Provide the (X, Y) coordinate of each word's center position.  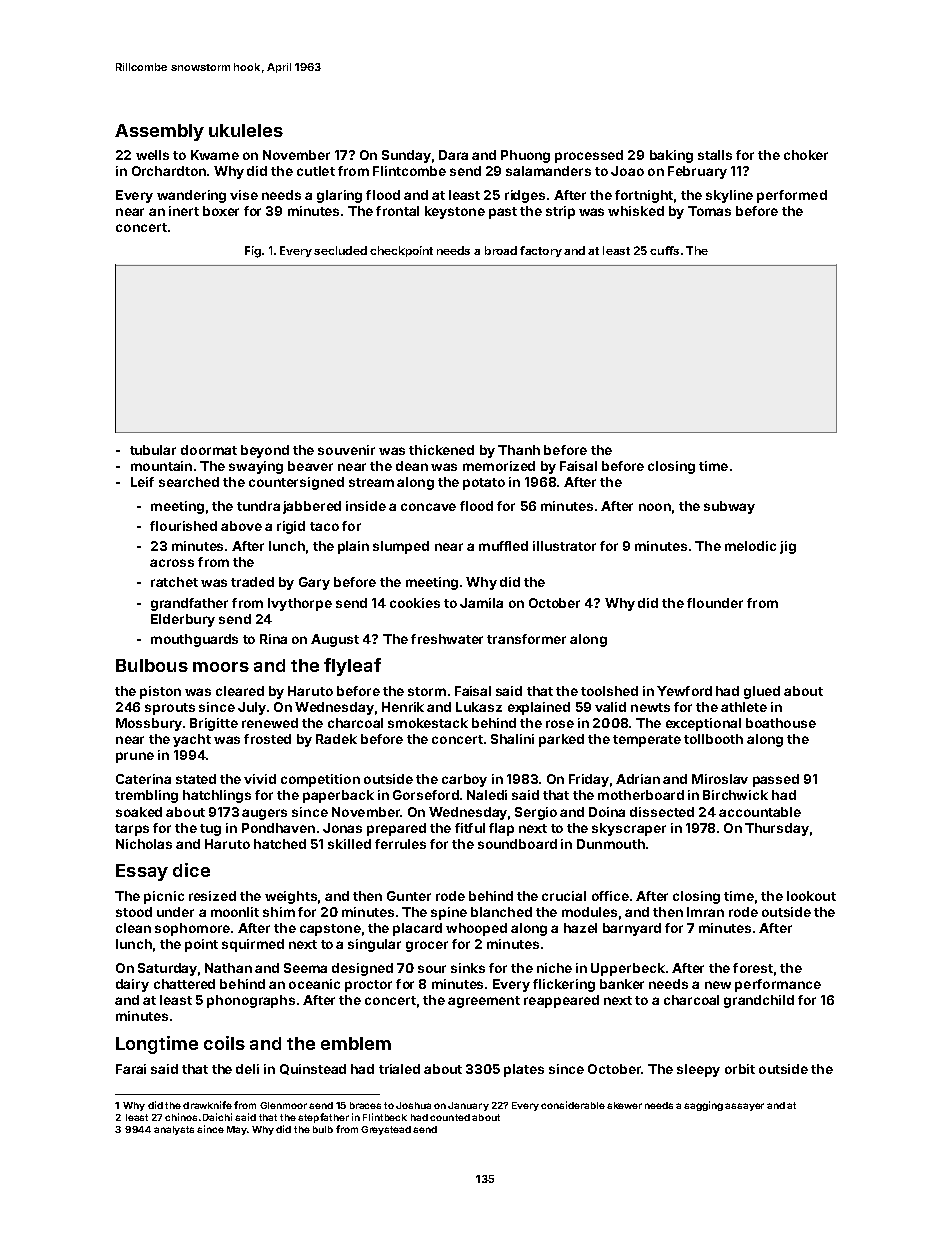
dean (412, 466)
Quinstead (313, 1069)
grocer (427, 946)
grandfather (189, 604)
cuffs (664, 250)
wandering (191, 196)
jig (788, 547)
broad (501, 250)
